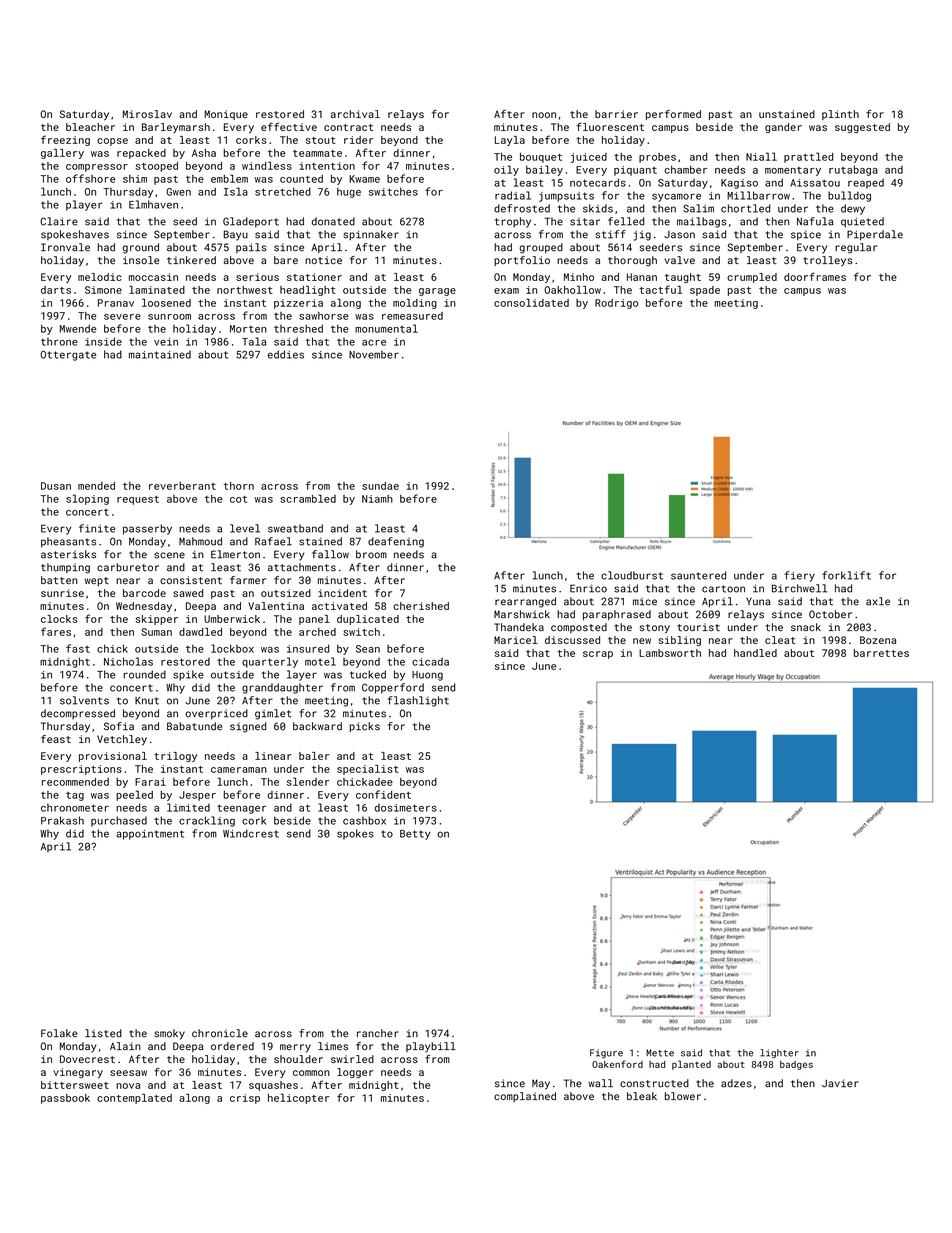 Image resolution: width=952 pixels, height=1233 pixels. What do you see at coordinates (355, 114) in the screenshot?
I see `archival` at bounding box center [355, 114].
